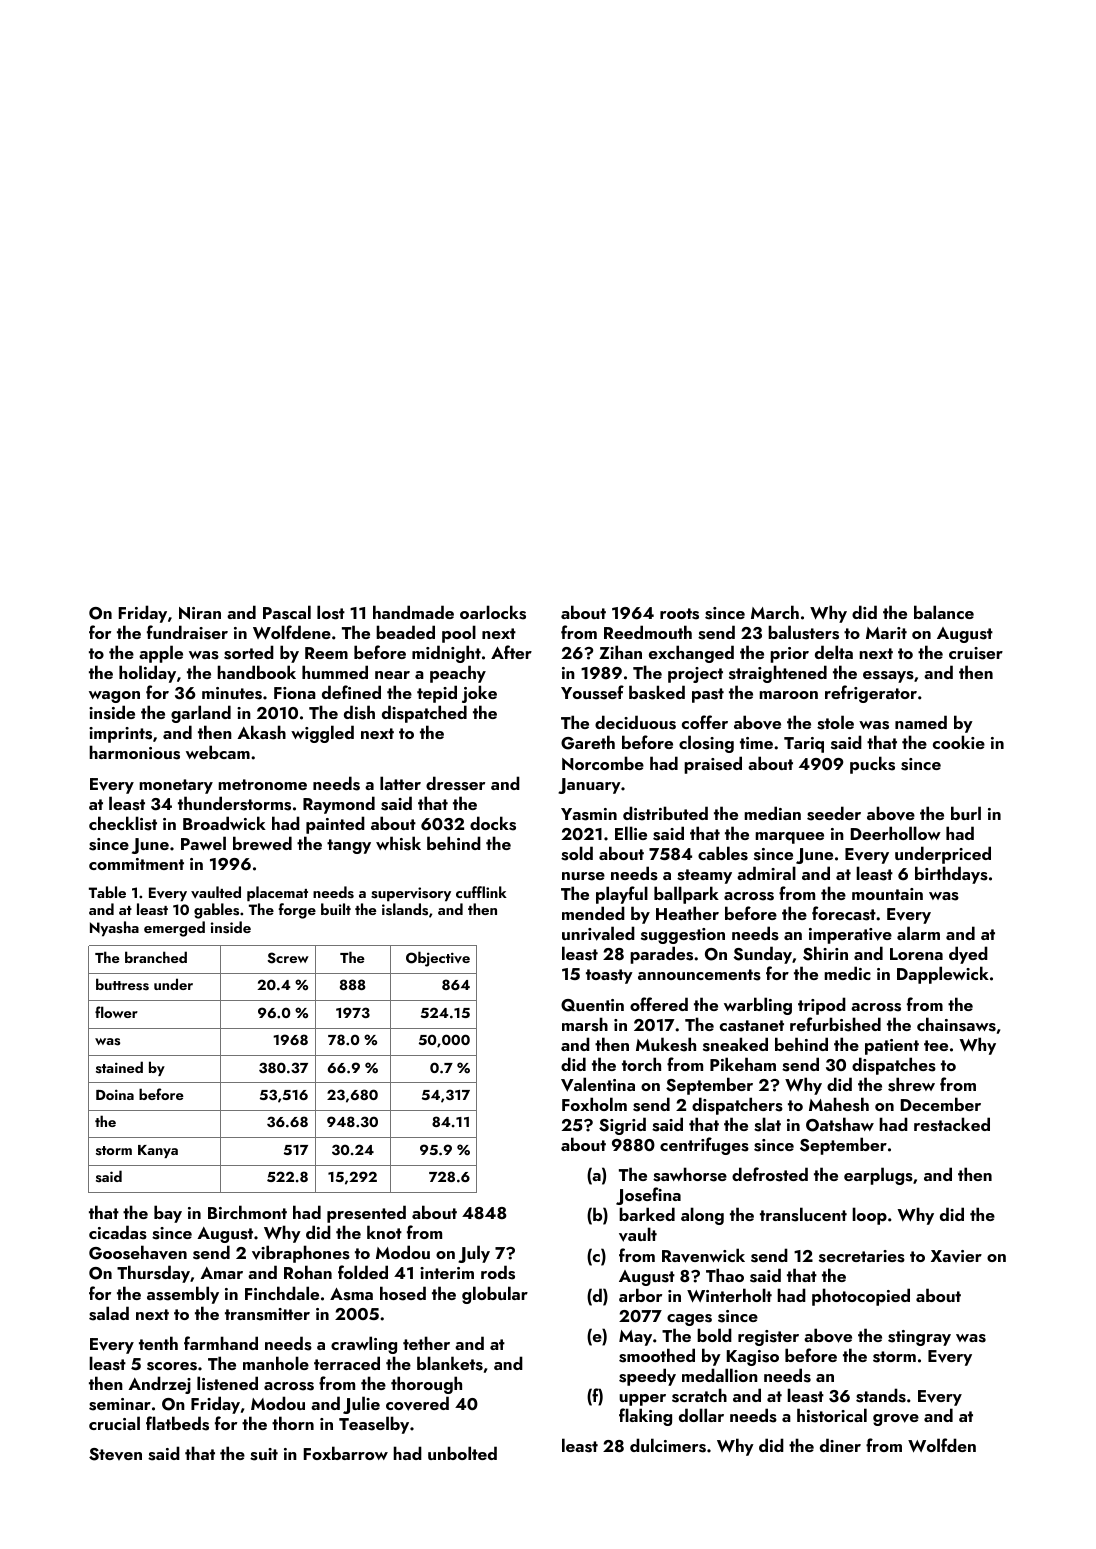 This image has width=1096, height=1549. What do you see at coordinates (705, 722) in the image?
I see `coffer` at bounding box center [705, 722].
